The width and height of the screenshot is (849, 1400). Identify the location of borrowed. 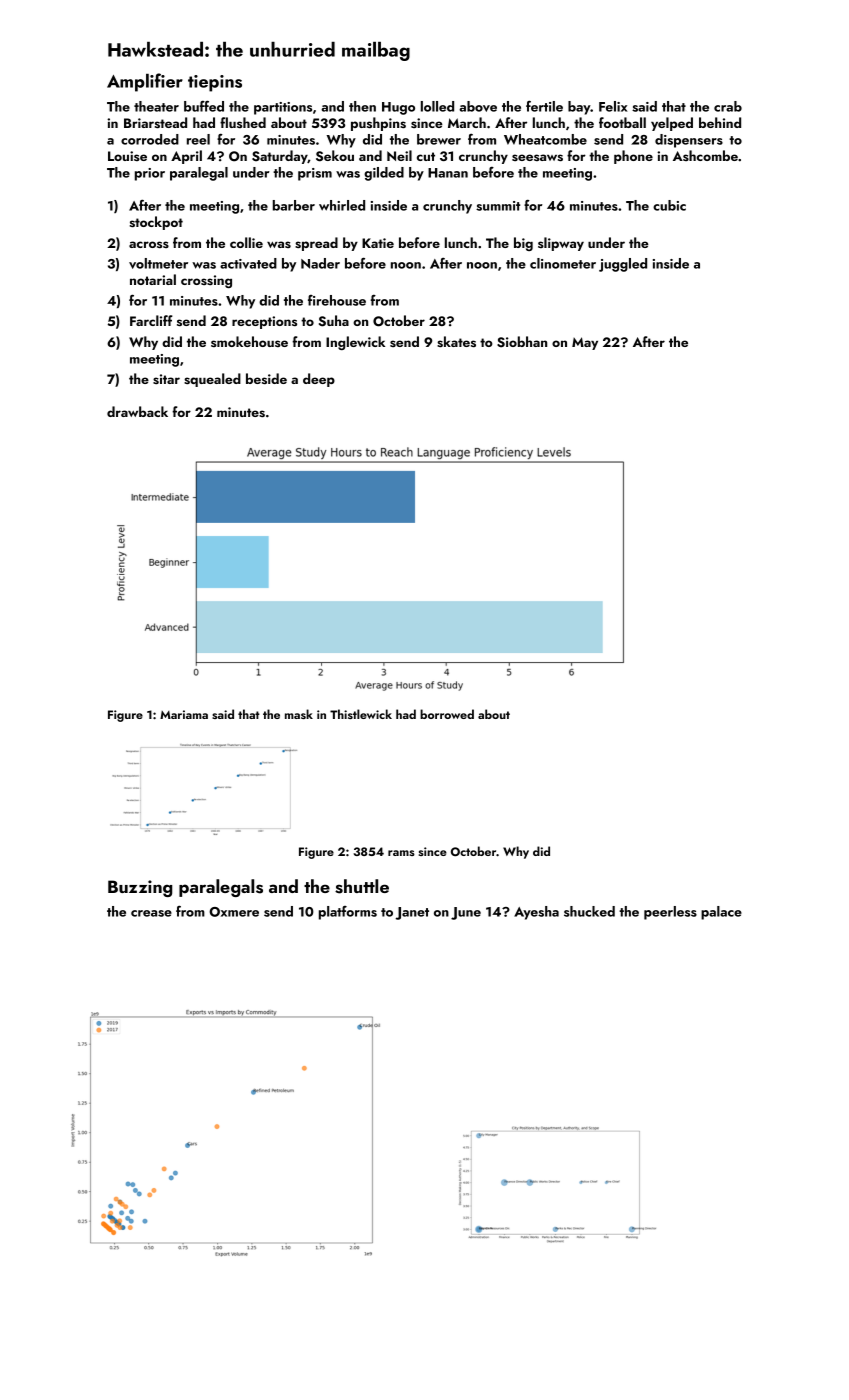
(447, 714).
